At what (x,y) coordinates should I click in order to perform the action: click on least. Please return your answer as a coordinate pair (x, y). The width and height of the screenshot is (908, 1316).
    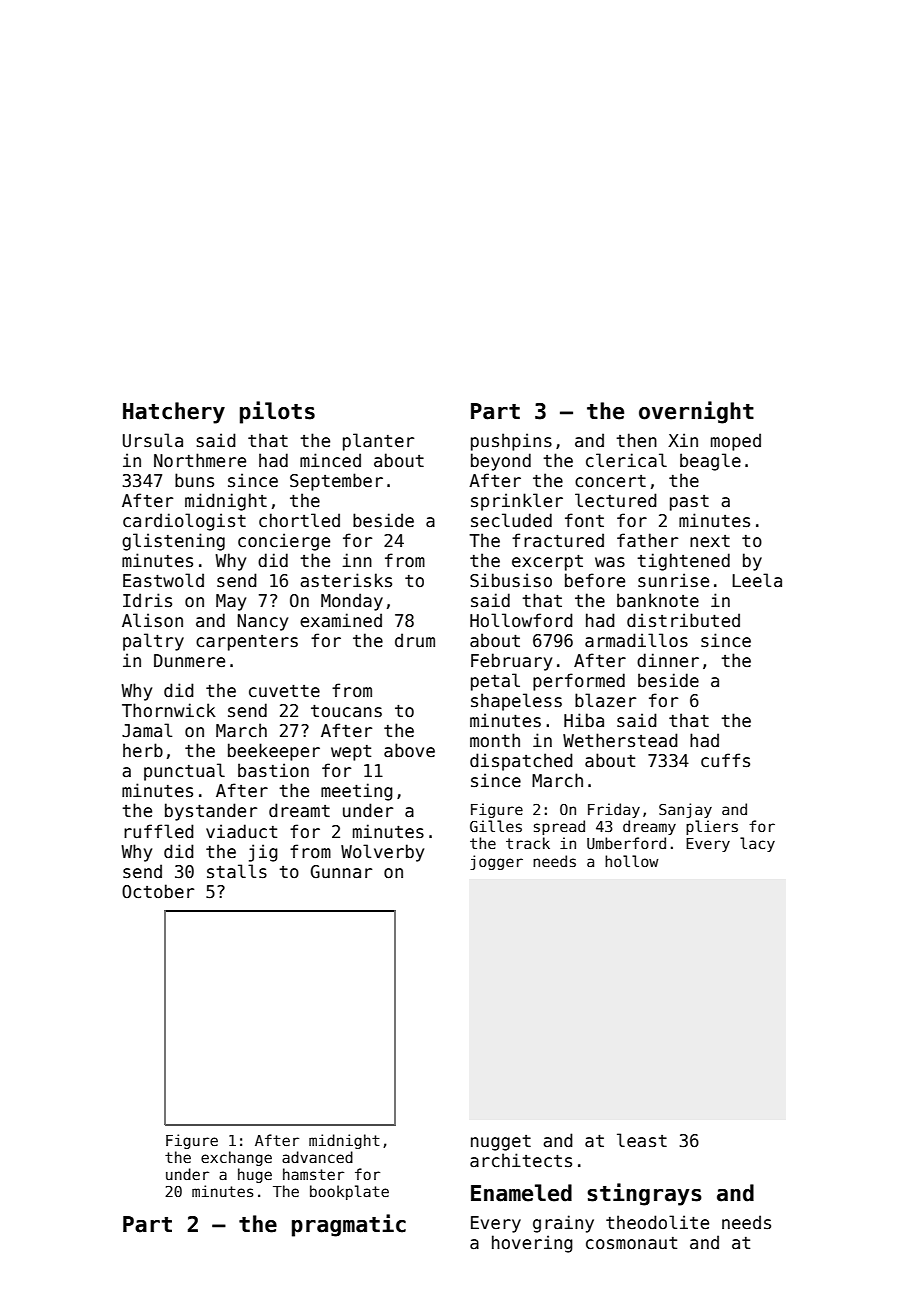
    Looking at the image, I should click on (642, 1140).
